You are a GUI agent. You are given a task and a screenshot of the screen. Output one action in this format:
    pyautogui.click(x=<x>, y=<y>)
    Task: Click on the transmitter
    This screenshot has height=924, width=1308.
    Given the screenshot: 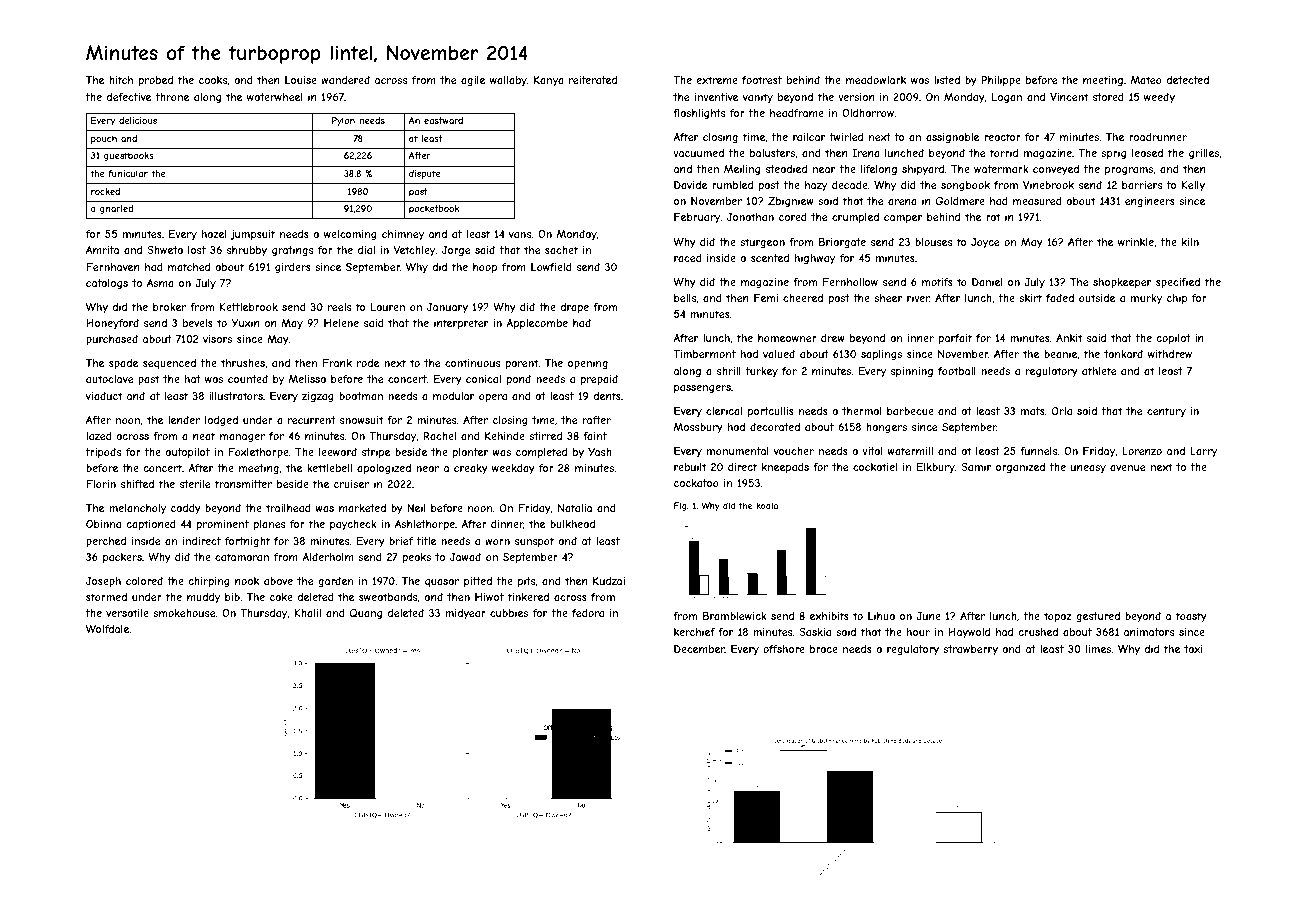 What is the action you would take?
    pyautogui.click(x=243, y=484)
